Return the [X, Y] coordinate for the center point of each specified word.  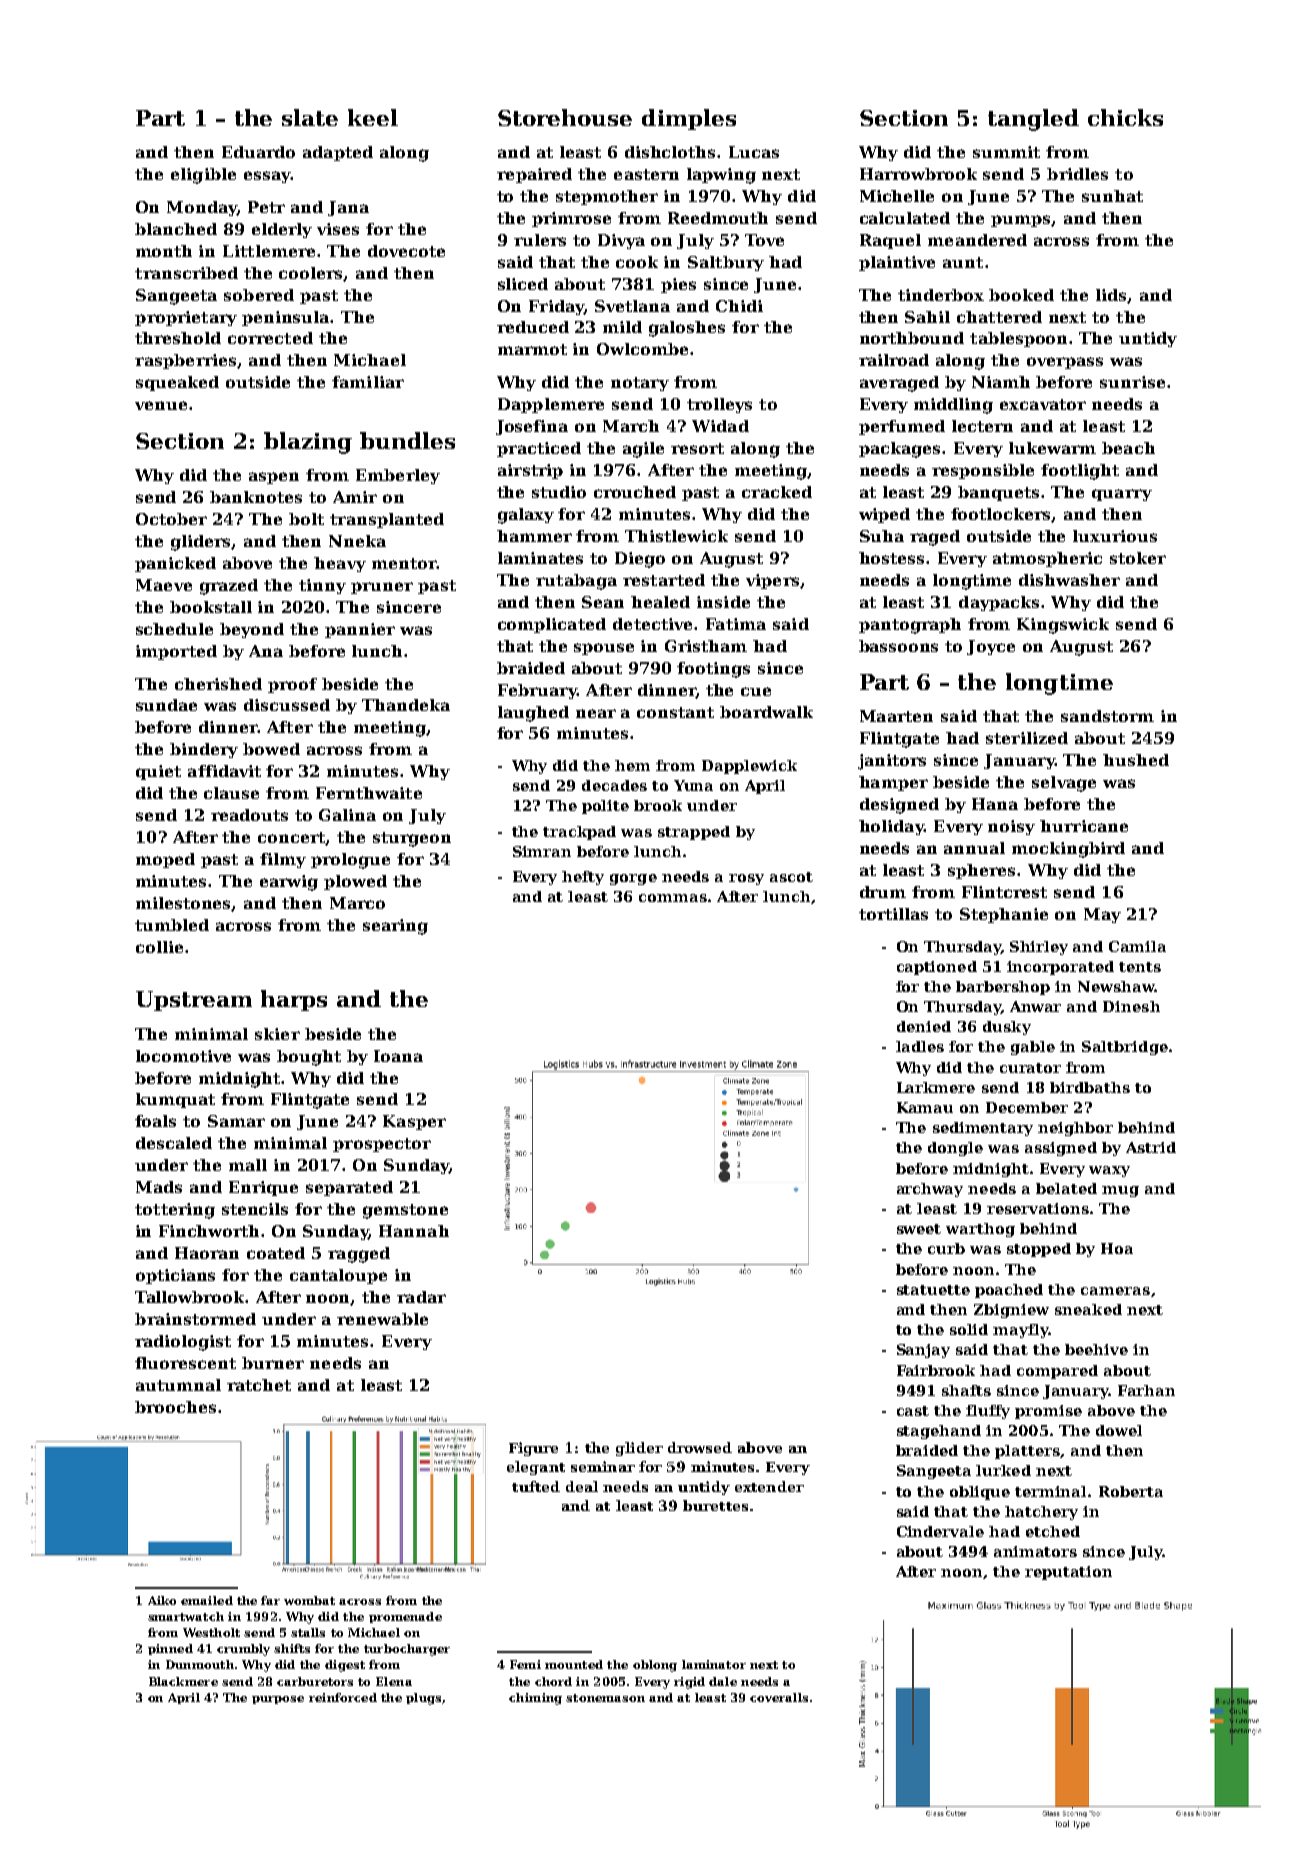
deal [582, 1486]
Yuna [693, 785]
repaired [534, 175]
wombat [309, 1600]
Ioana [398, 1056]
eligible [203, 176]
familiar [368, 382]
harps [294, 1000]
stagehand [939, 1432]
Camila [1137, 946]
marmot [532, 349]
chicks [1125, 117]
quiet [158, 772]
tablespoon [1018, 339]
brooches [175, 1407]
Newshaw [1116, 986]
